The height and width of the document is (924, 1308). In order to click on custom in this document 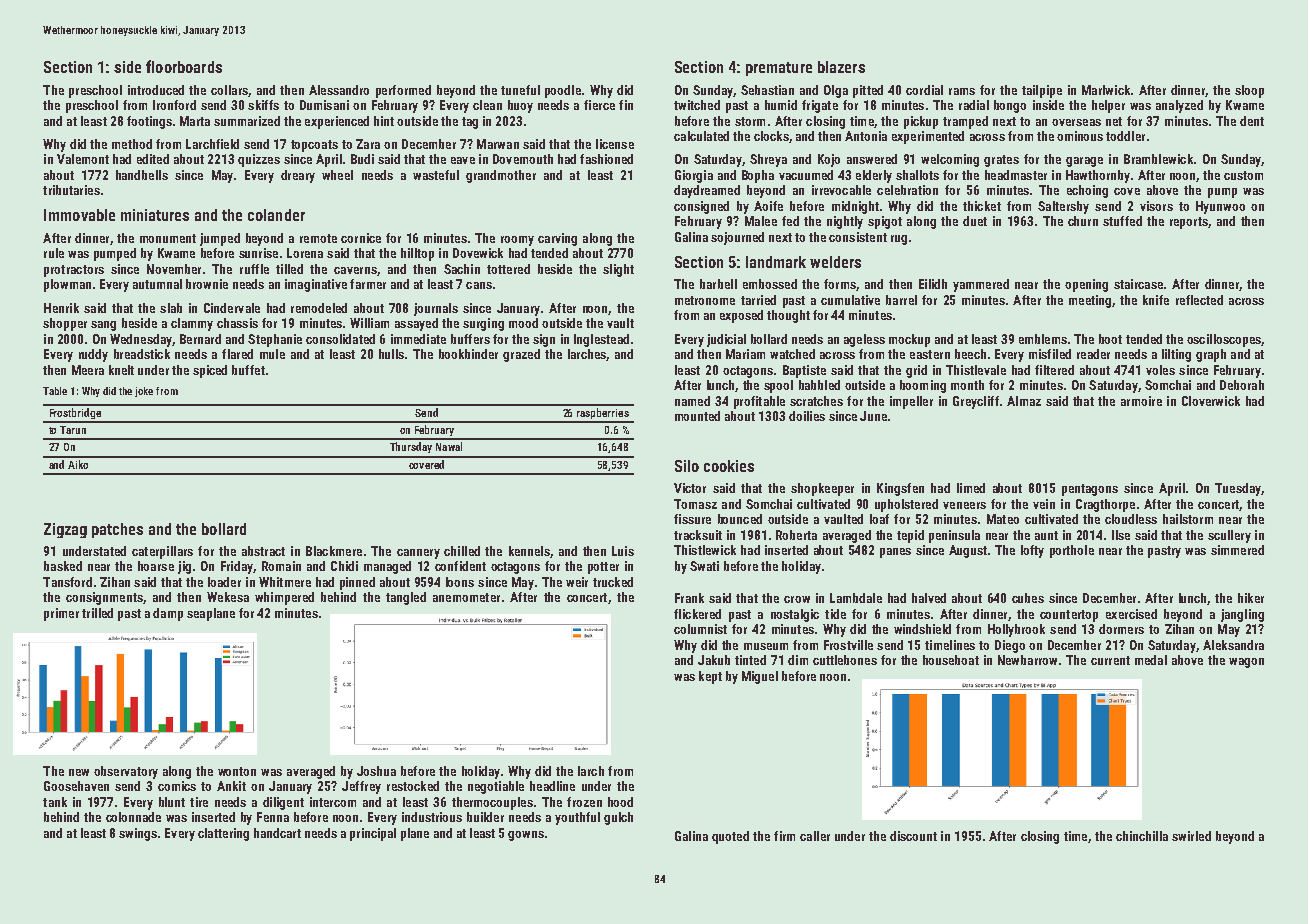, I will do `click(1243, 175)`.
